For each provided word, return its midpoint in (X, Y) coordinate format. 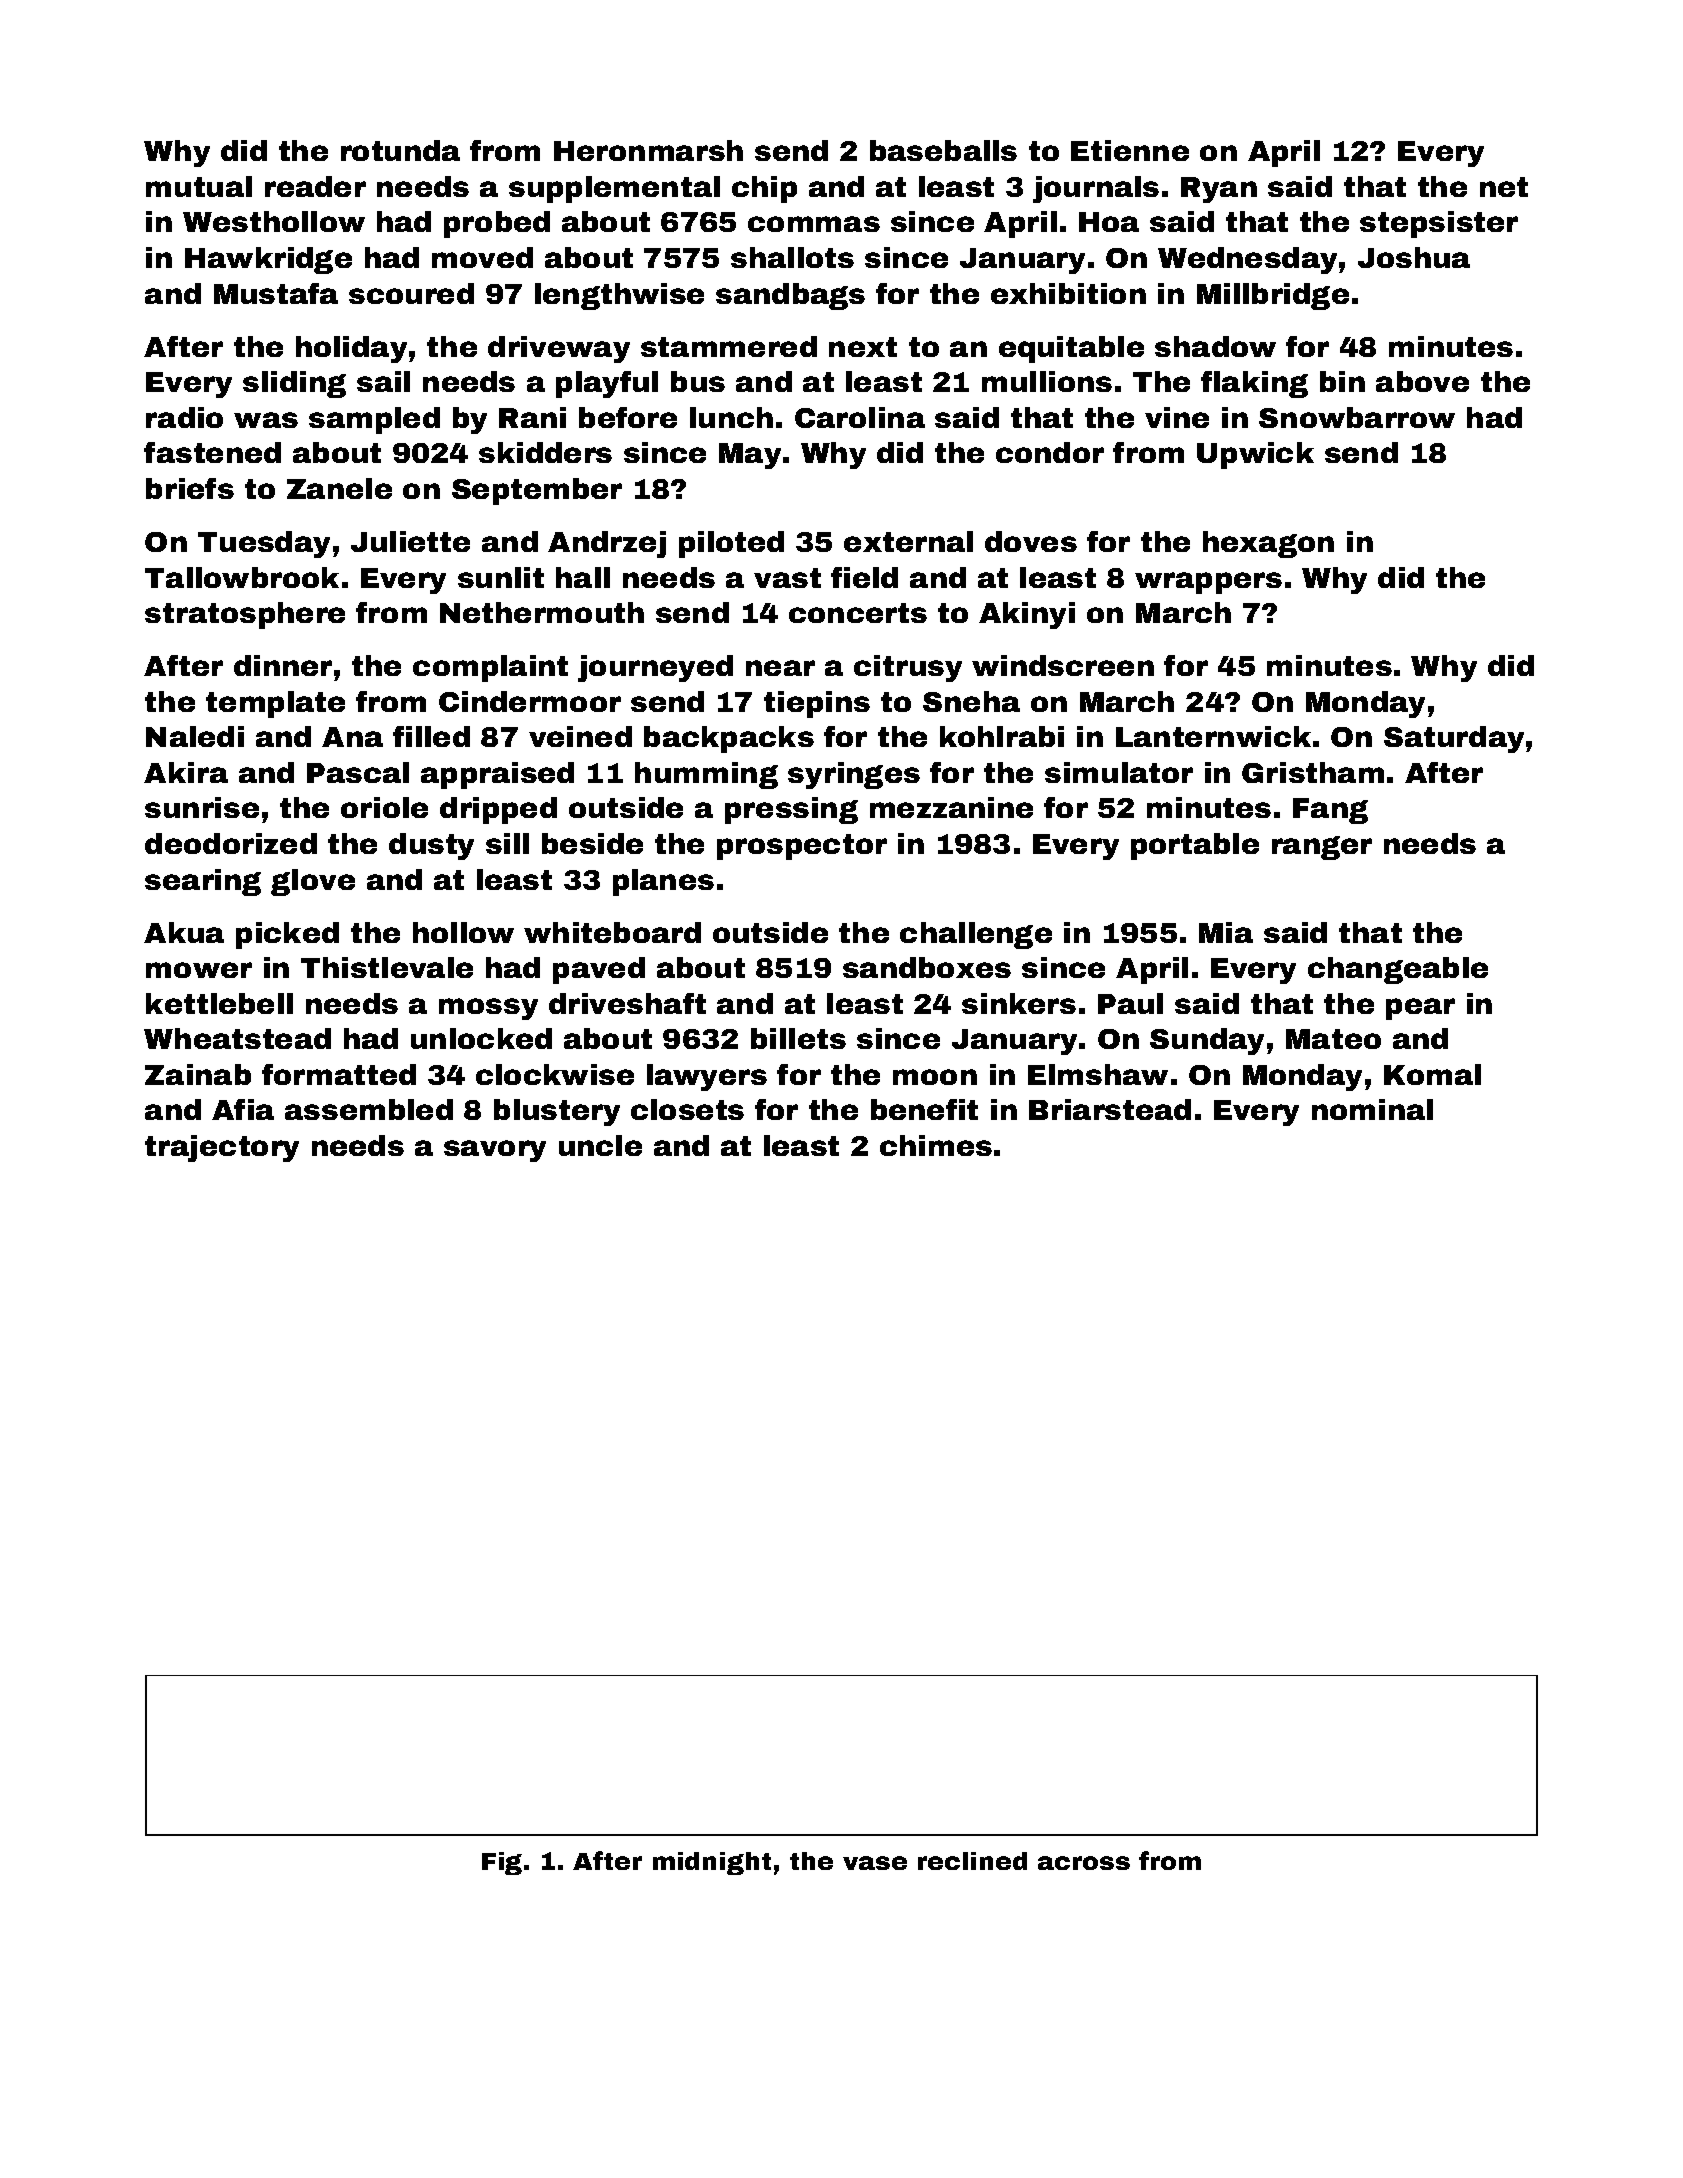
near (780, 668)
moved (482, 257)
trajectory (222, 1148)
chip (764, 189)
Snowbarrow (1357, 417)
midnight (712, 1863)
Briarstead (1110, 1109)
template (275, 704)
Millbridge (1273, 296)
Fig (502, 1863)
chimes (936, 1145)
